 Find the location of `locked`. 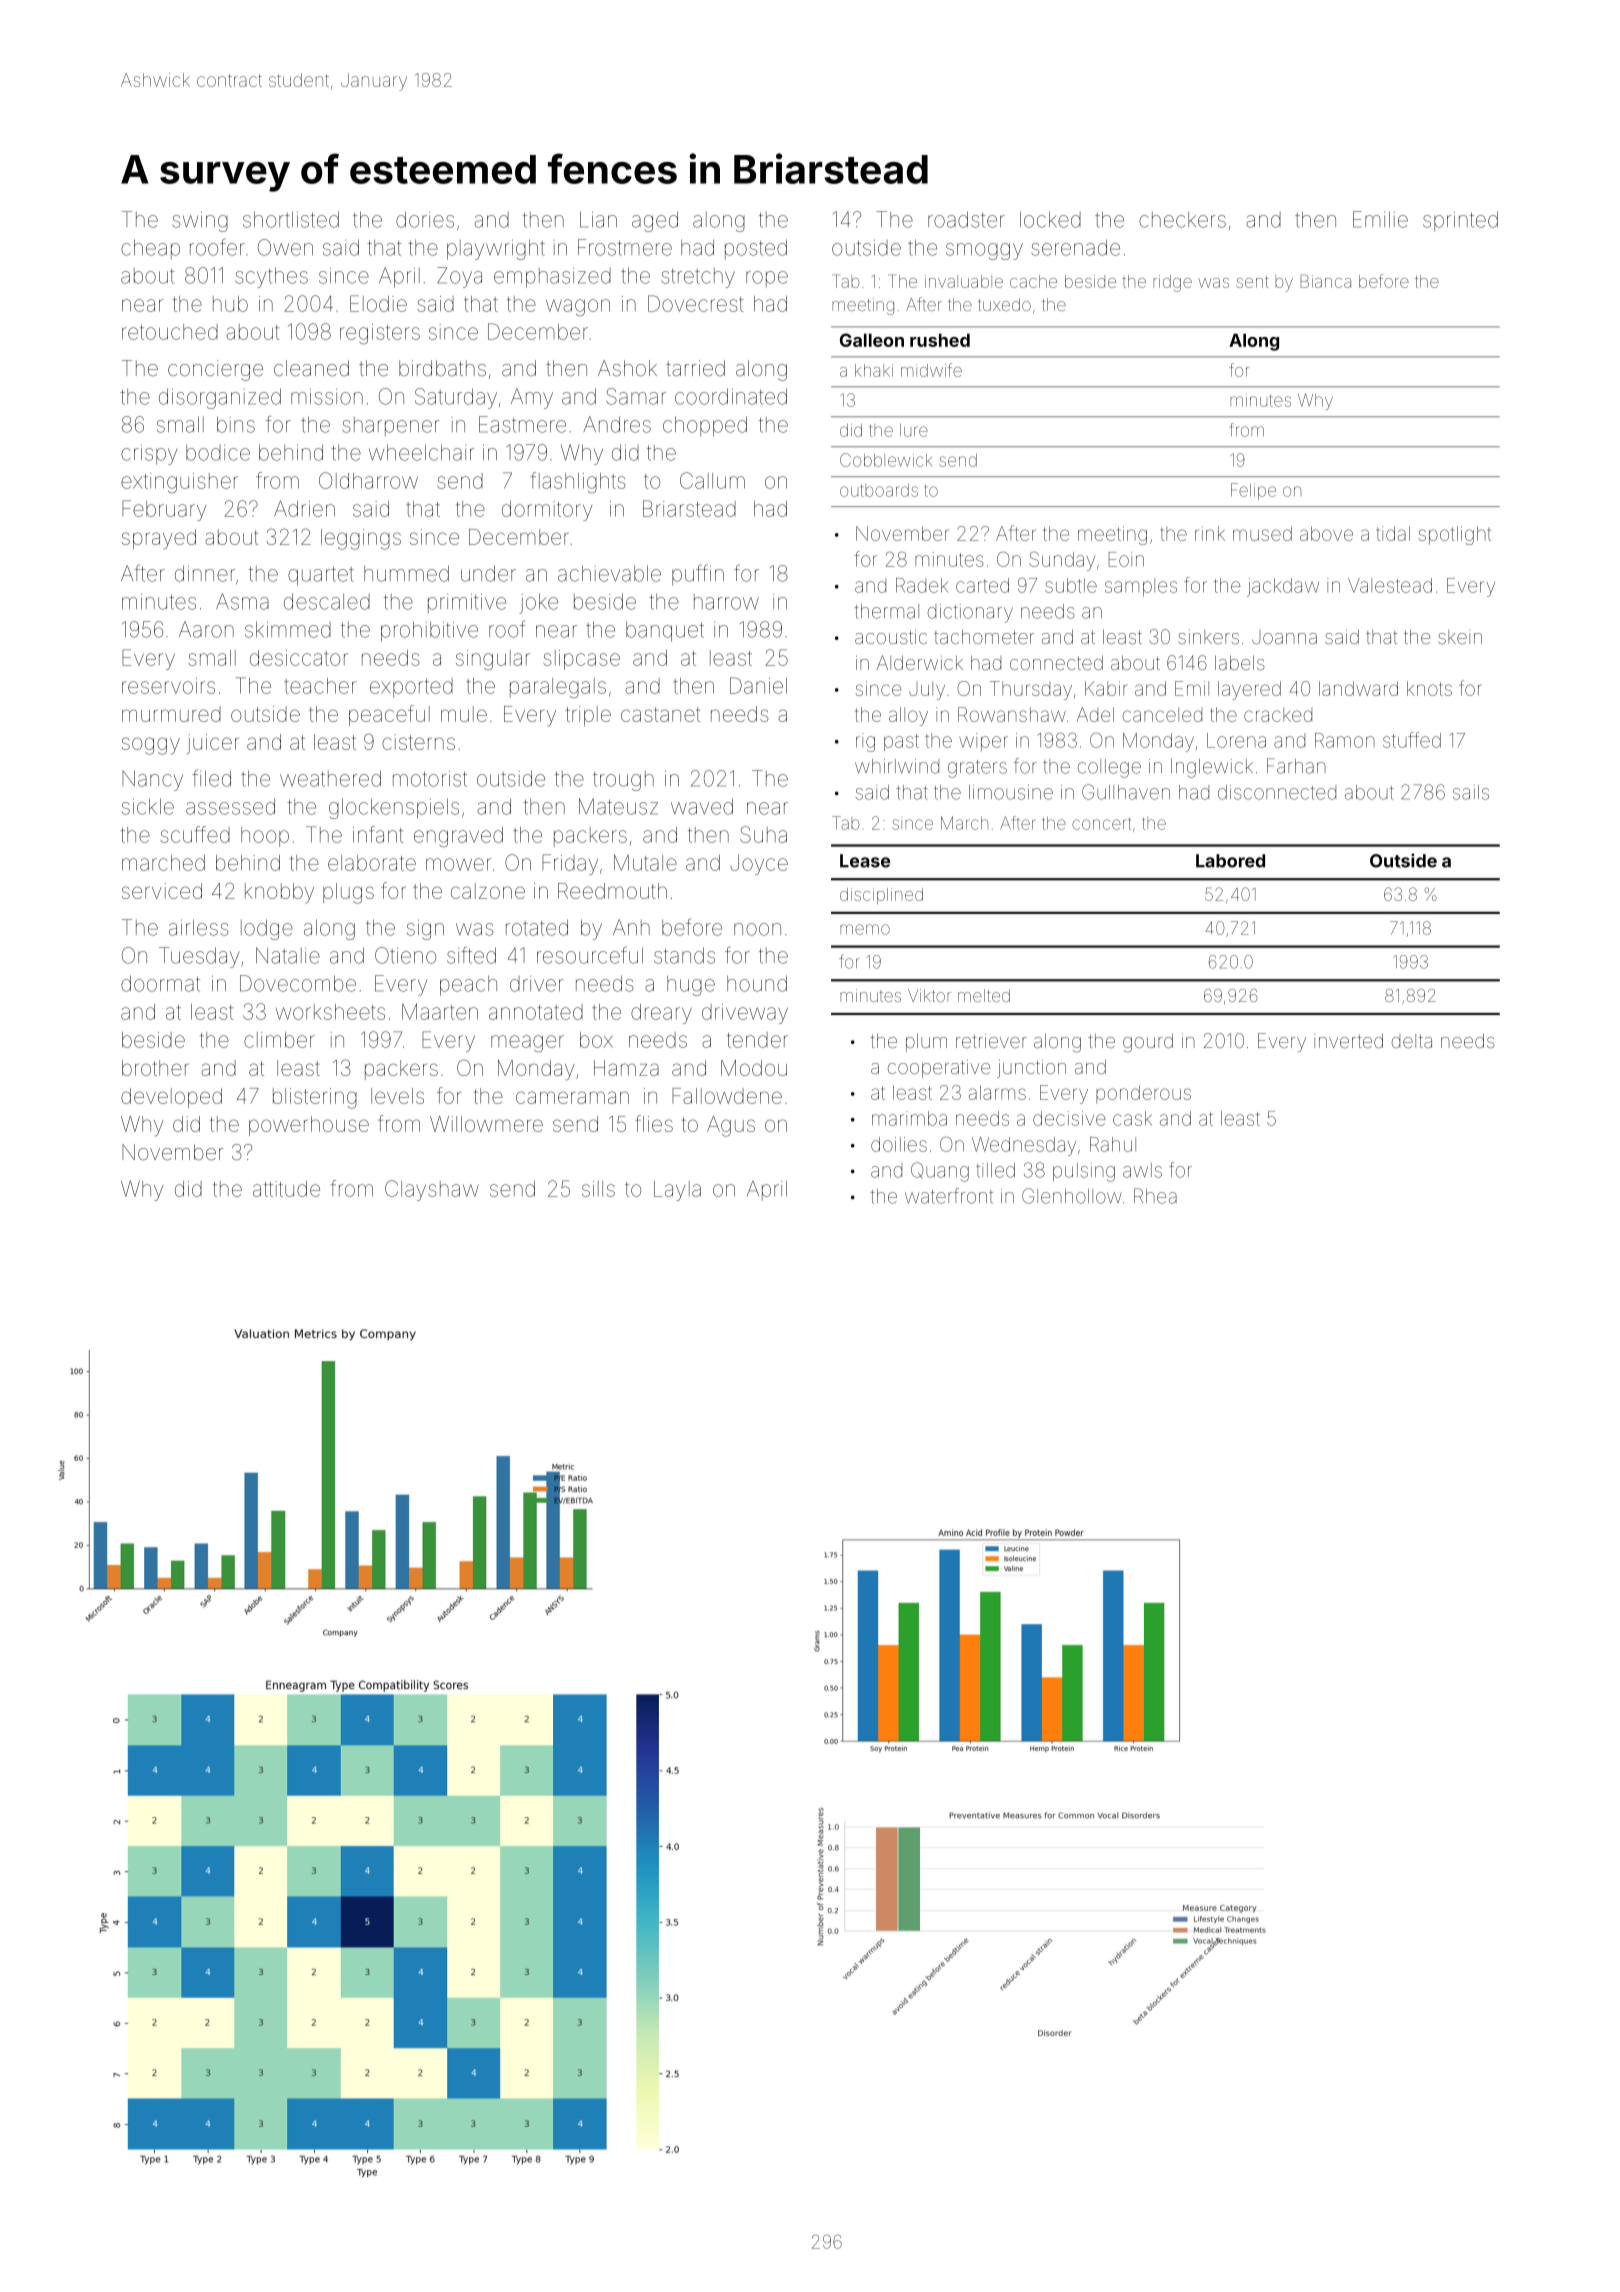

locked is located at coordinates (1050, 219).
